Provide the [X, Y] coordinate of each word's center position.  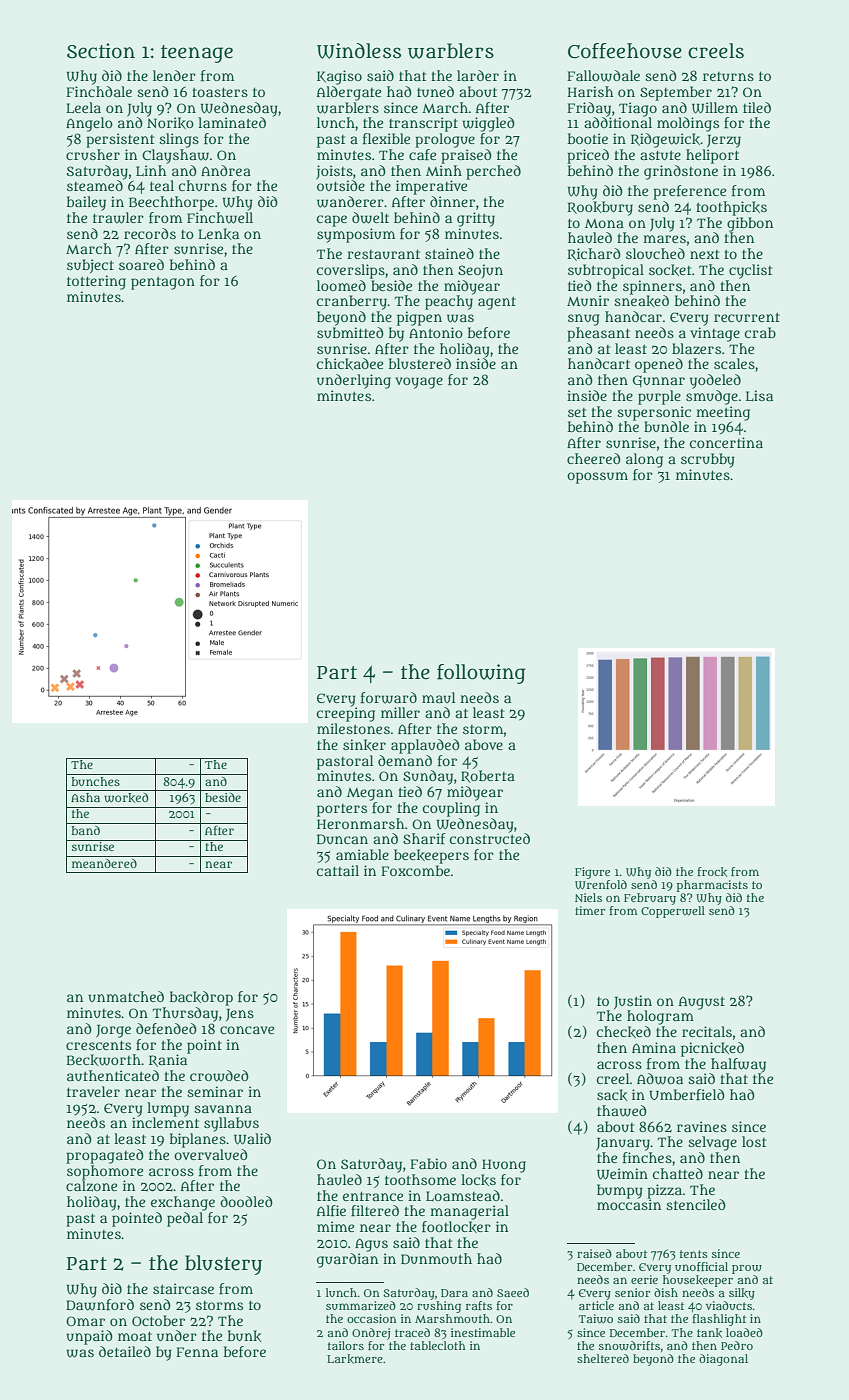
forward [389, 698]
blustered [420, 363]
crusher [93, 154]
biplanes [198, 1140]
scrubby [708, 460]
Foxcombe [415, 870]
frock [712, 872]
